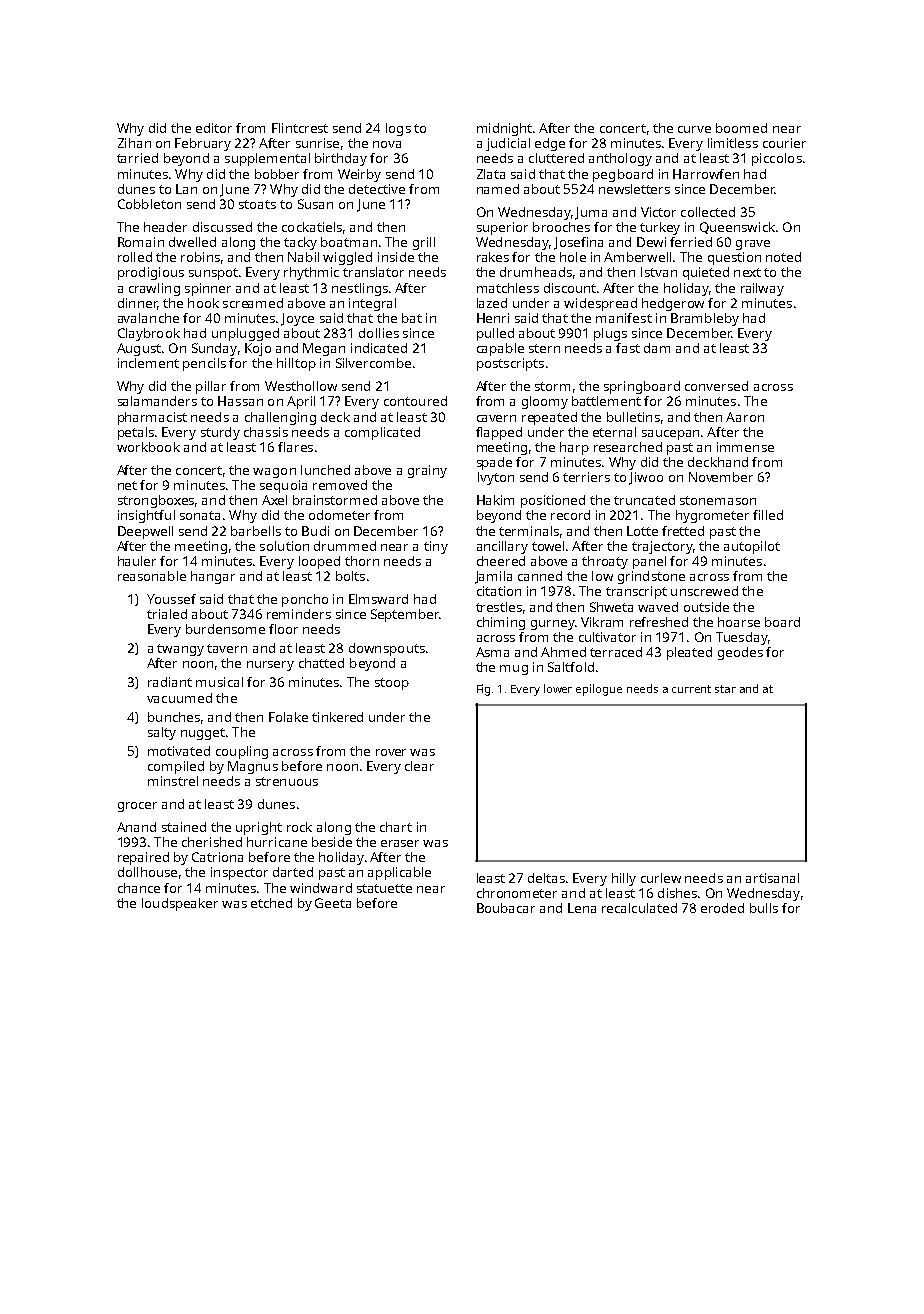  Describe the element at coordinates (277, 842) in the screenshot. I see `hurricane` at that location.
